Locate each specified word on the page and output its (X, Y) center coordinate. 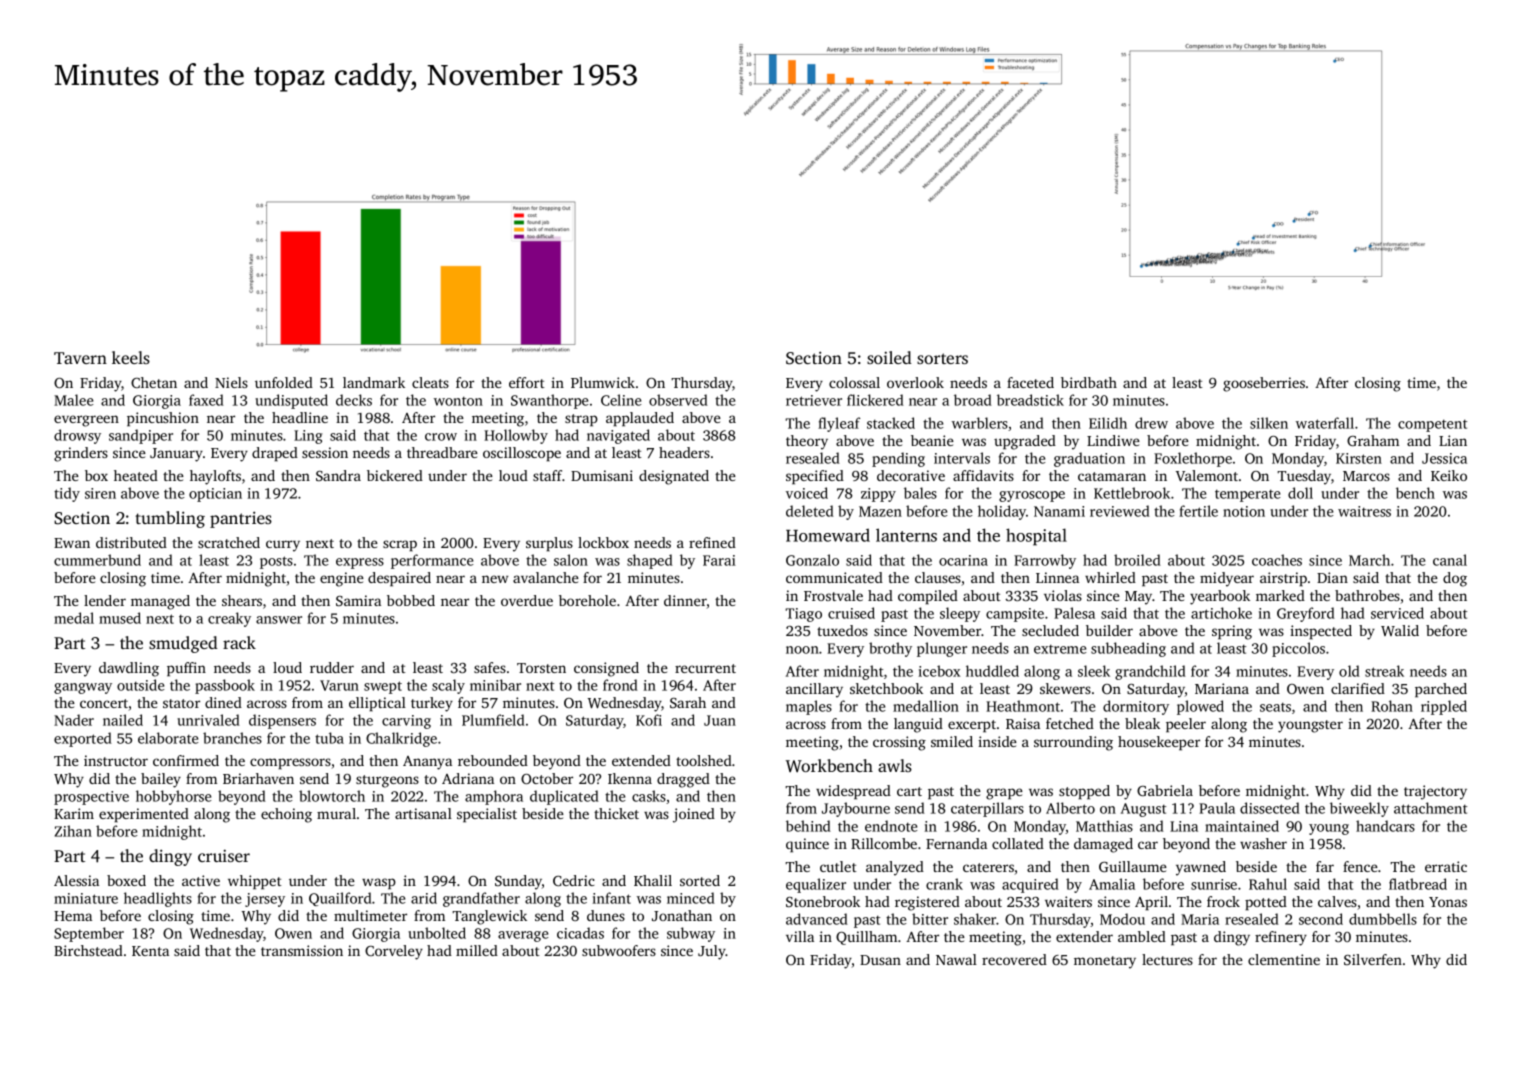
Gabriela (1165, 790)
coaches (1277, 560)
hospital (1036, 537)
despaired (399, 579)
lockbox (603, 542)
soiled (889, 357)
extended (641, 760)
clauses (938, 577)
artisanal (423, 813)
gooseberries (1264, 384)
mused (120, 618)
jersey (265, 900)
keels (131, 357)
